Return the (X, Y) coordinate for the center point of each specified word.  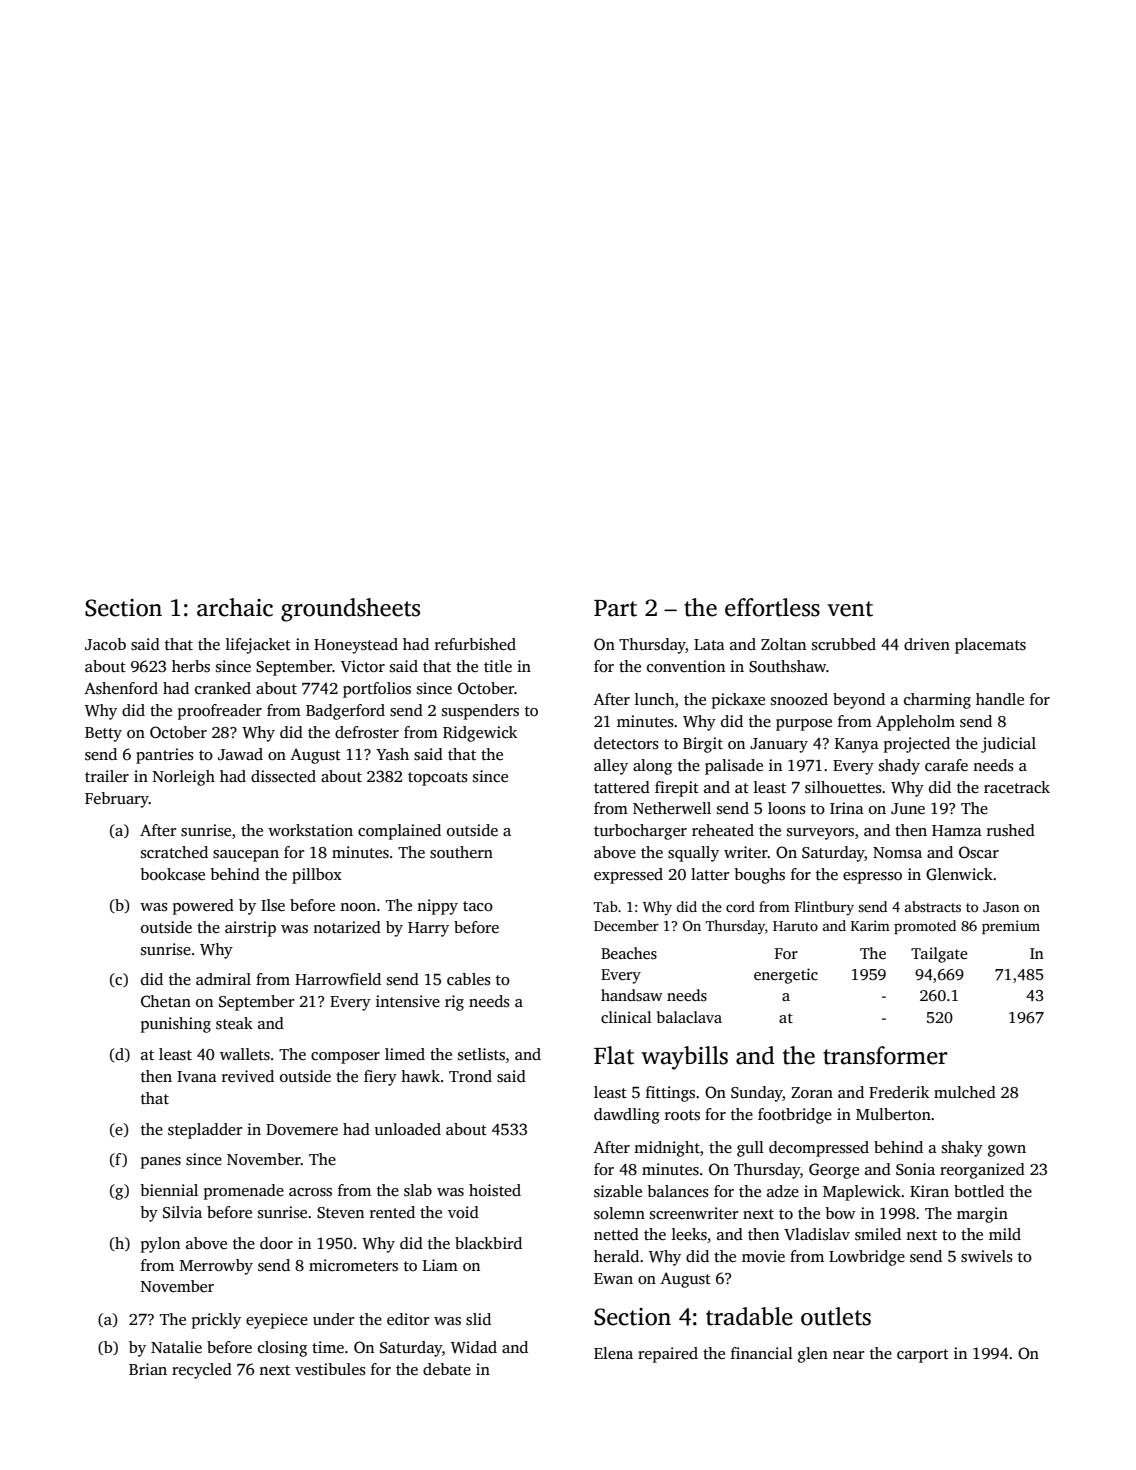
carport (923, 1356)
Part (615, 608)
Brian (148, 1369)
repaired (668, 1355)
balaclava (689, 1017)
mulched (965, 1092)
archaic (235, 607)
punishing (176, 1025)
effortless (772, 607)
